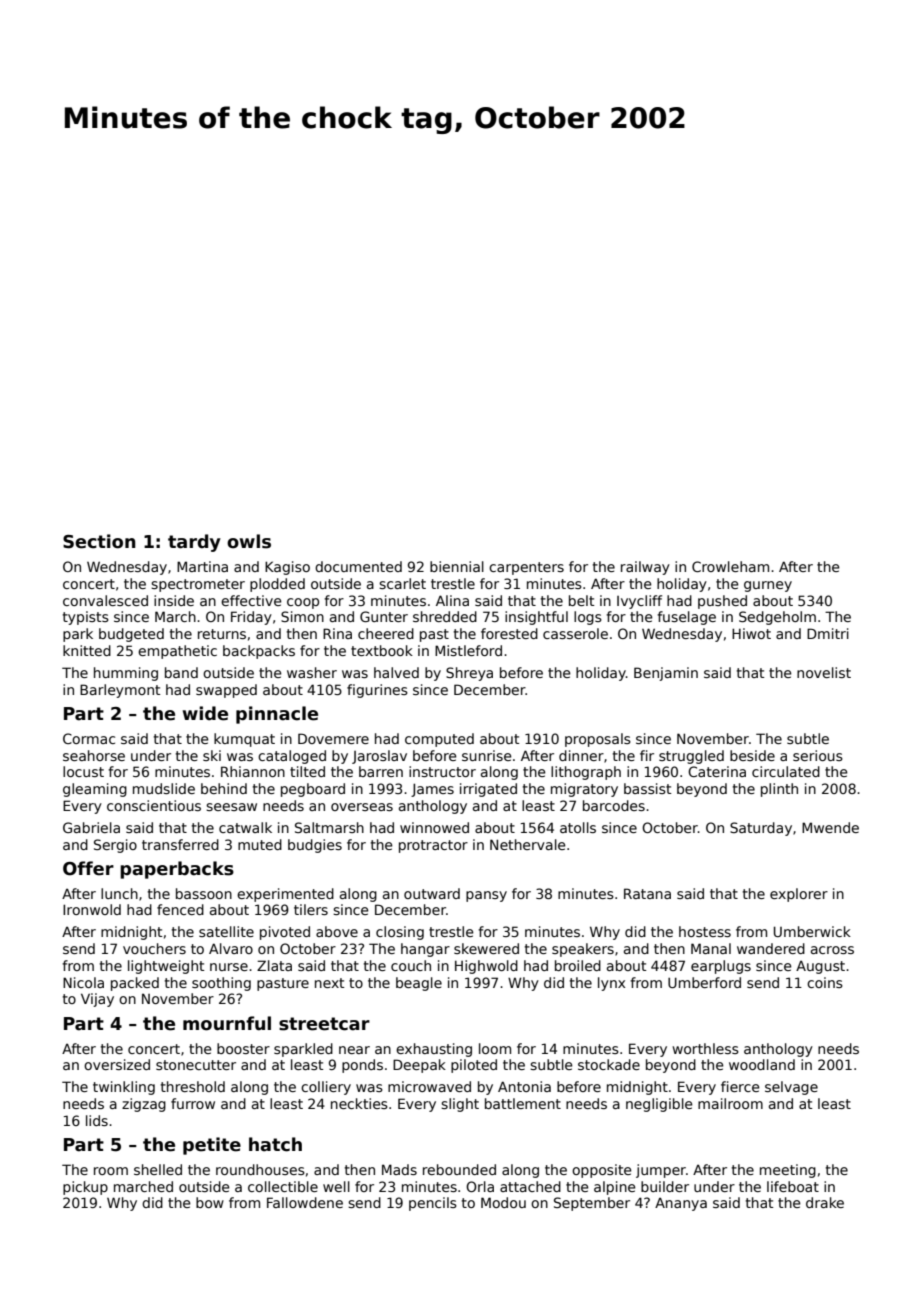  Describe the element at coordinates (154, 805) in the screenshot. I see `conscientious` at that location.
